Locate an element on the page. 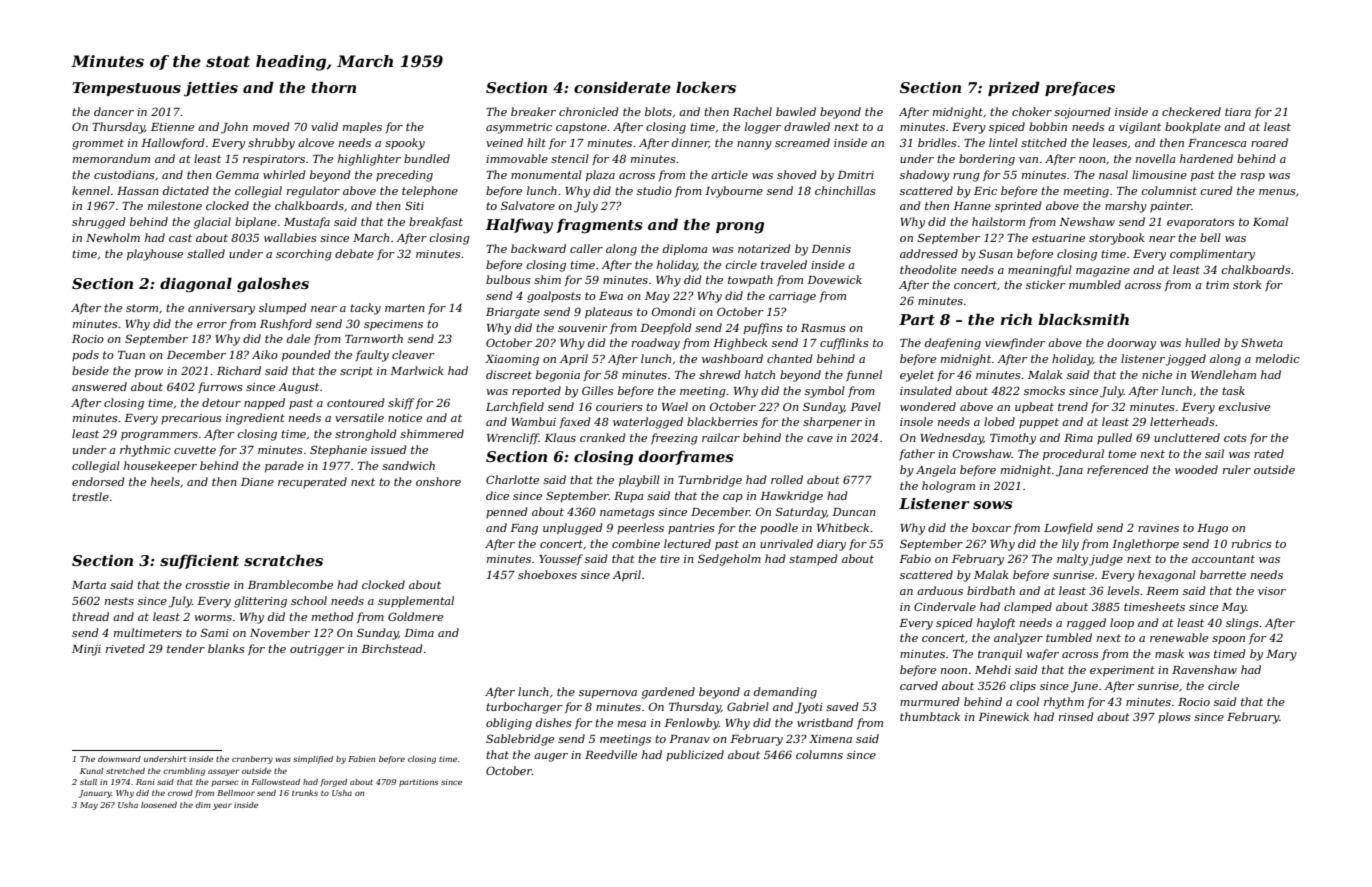 Image resolution: width=1372 pixels, height=887 pixels. onshore is located at coordinates (438, 481).
